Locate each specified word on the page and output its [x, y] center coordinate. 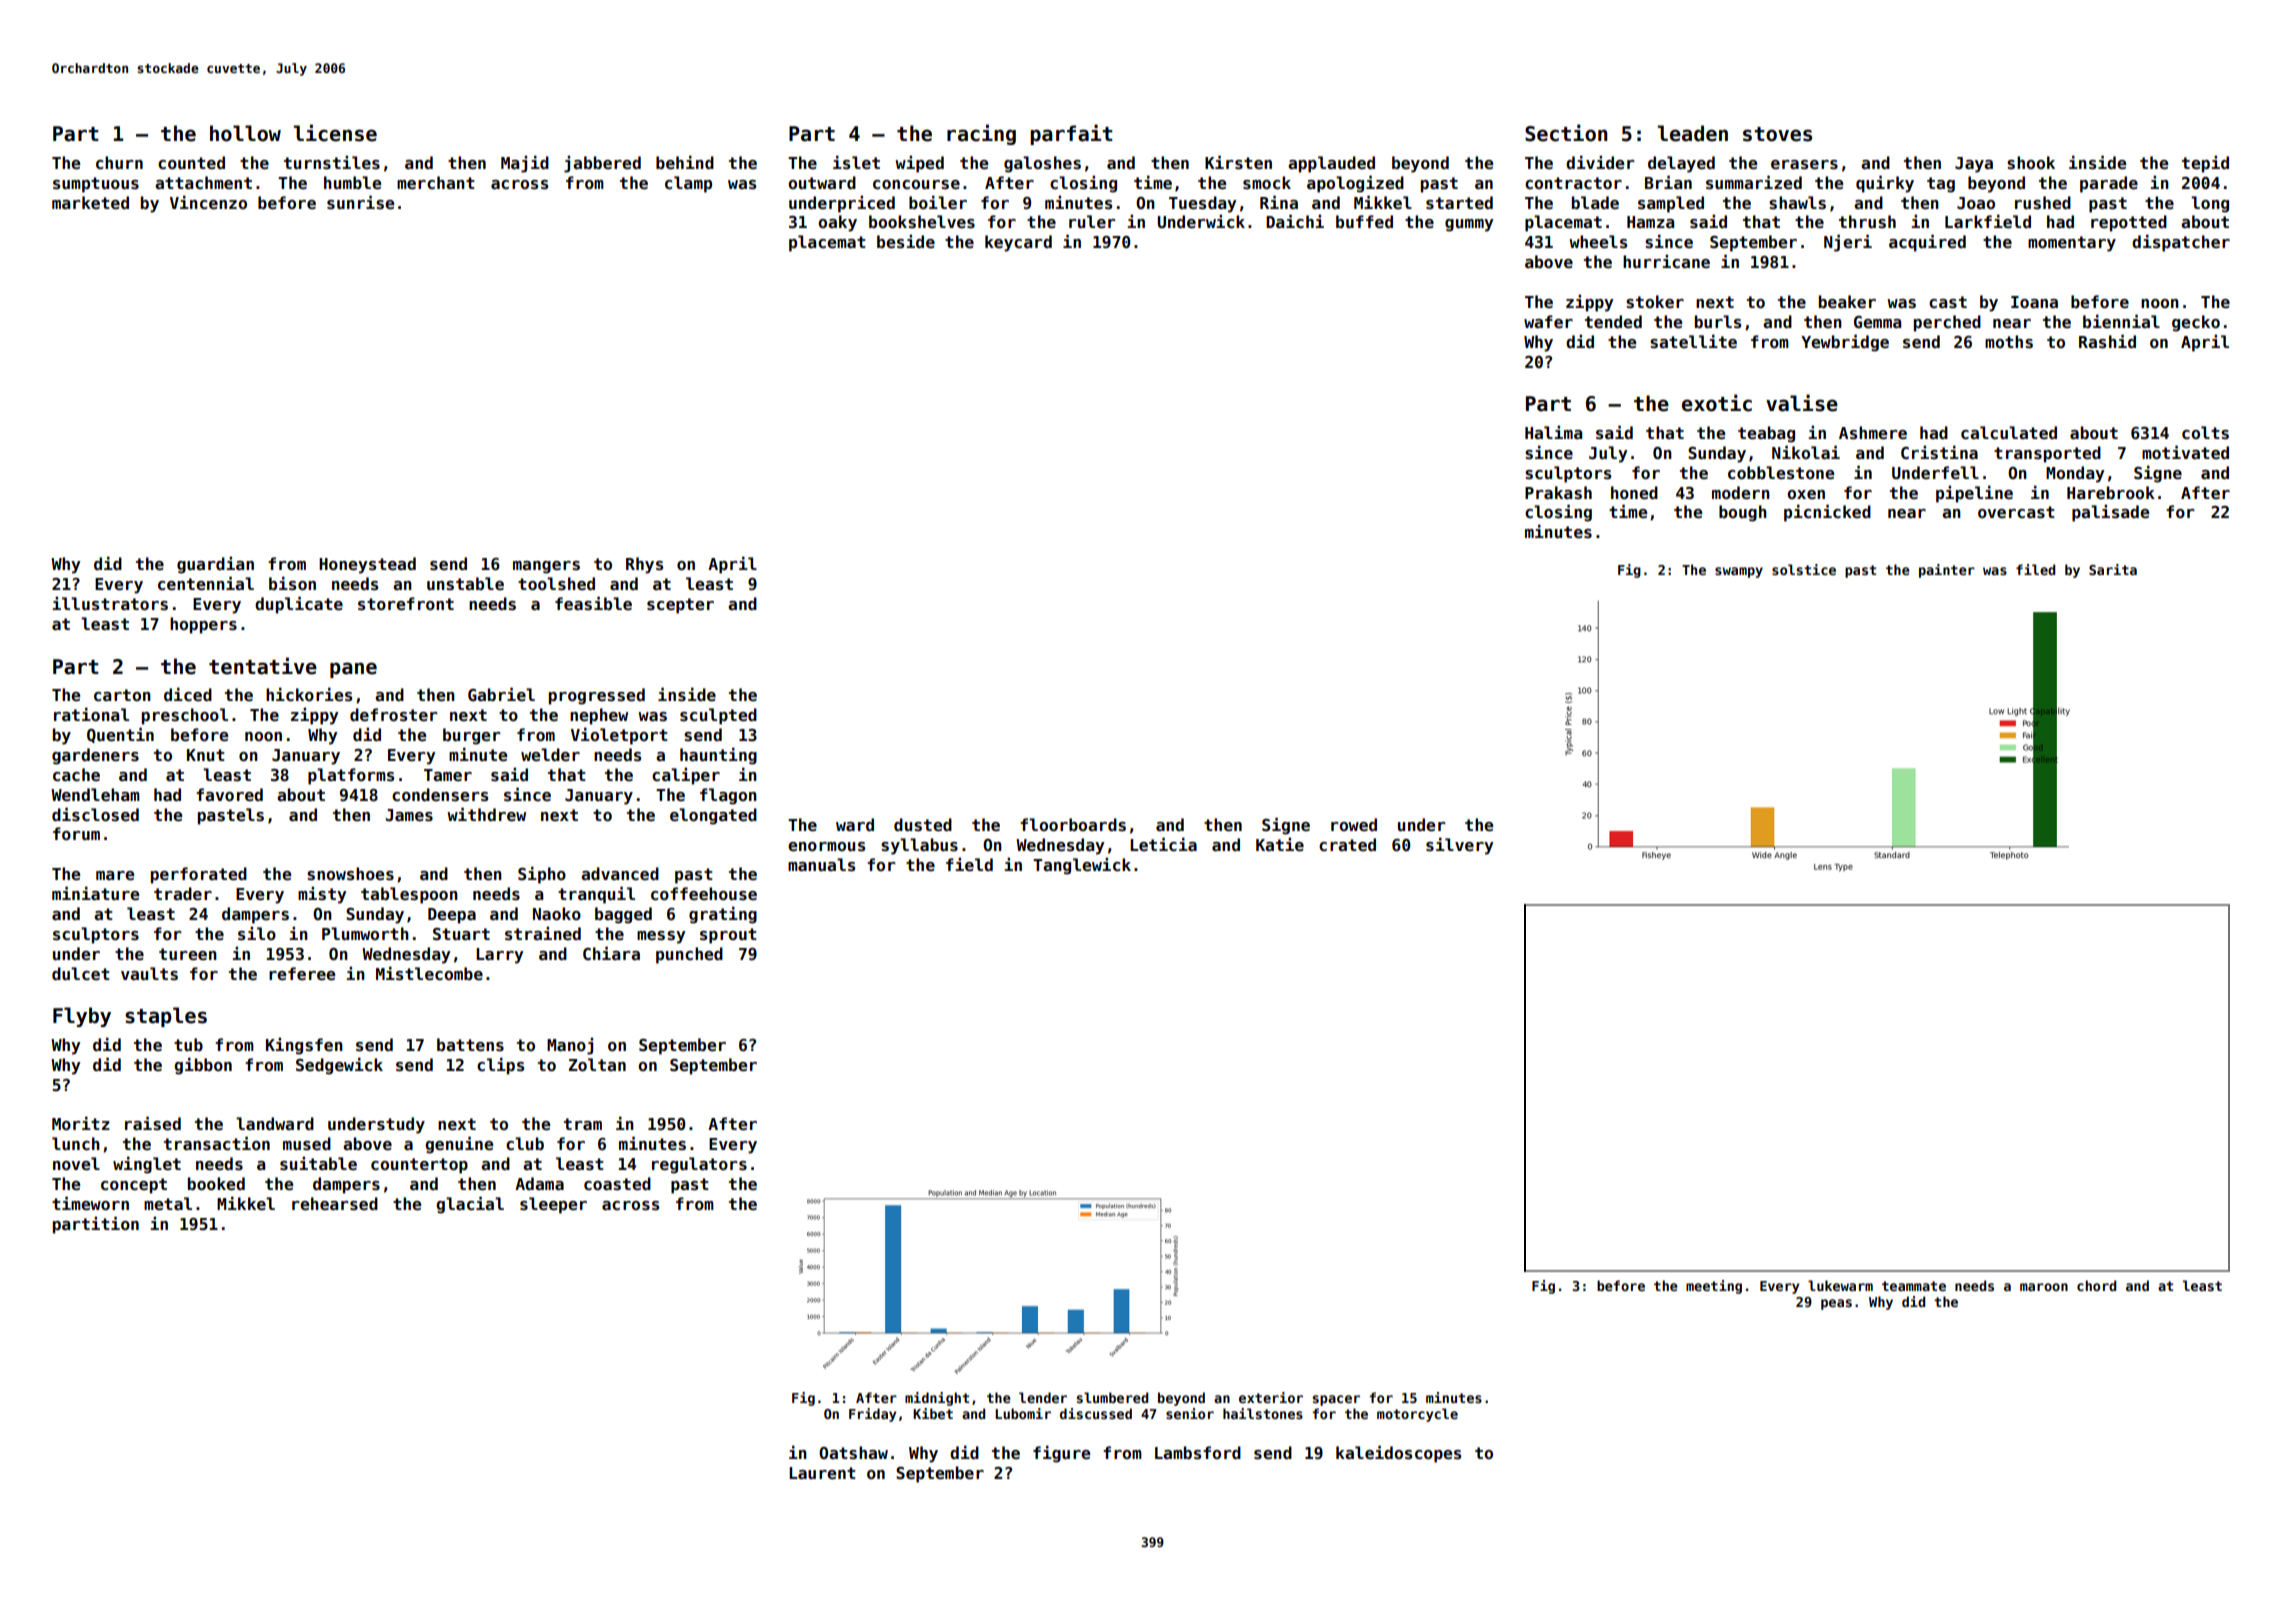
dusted [923, 825]
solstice [1804, 569]
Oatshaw [853, 1453]
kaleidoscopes [1398, 1454]
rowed [1354, 825]
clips [500, 1066]
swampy [1739, 572]
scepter [680, 606]
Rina [1279, 202]
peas [1836, 1304]
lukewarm [1840, 1285]
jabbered [602, 164]
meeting [1714, 1287]
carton [122, 695]
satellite [1693, 341]
